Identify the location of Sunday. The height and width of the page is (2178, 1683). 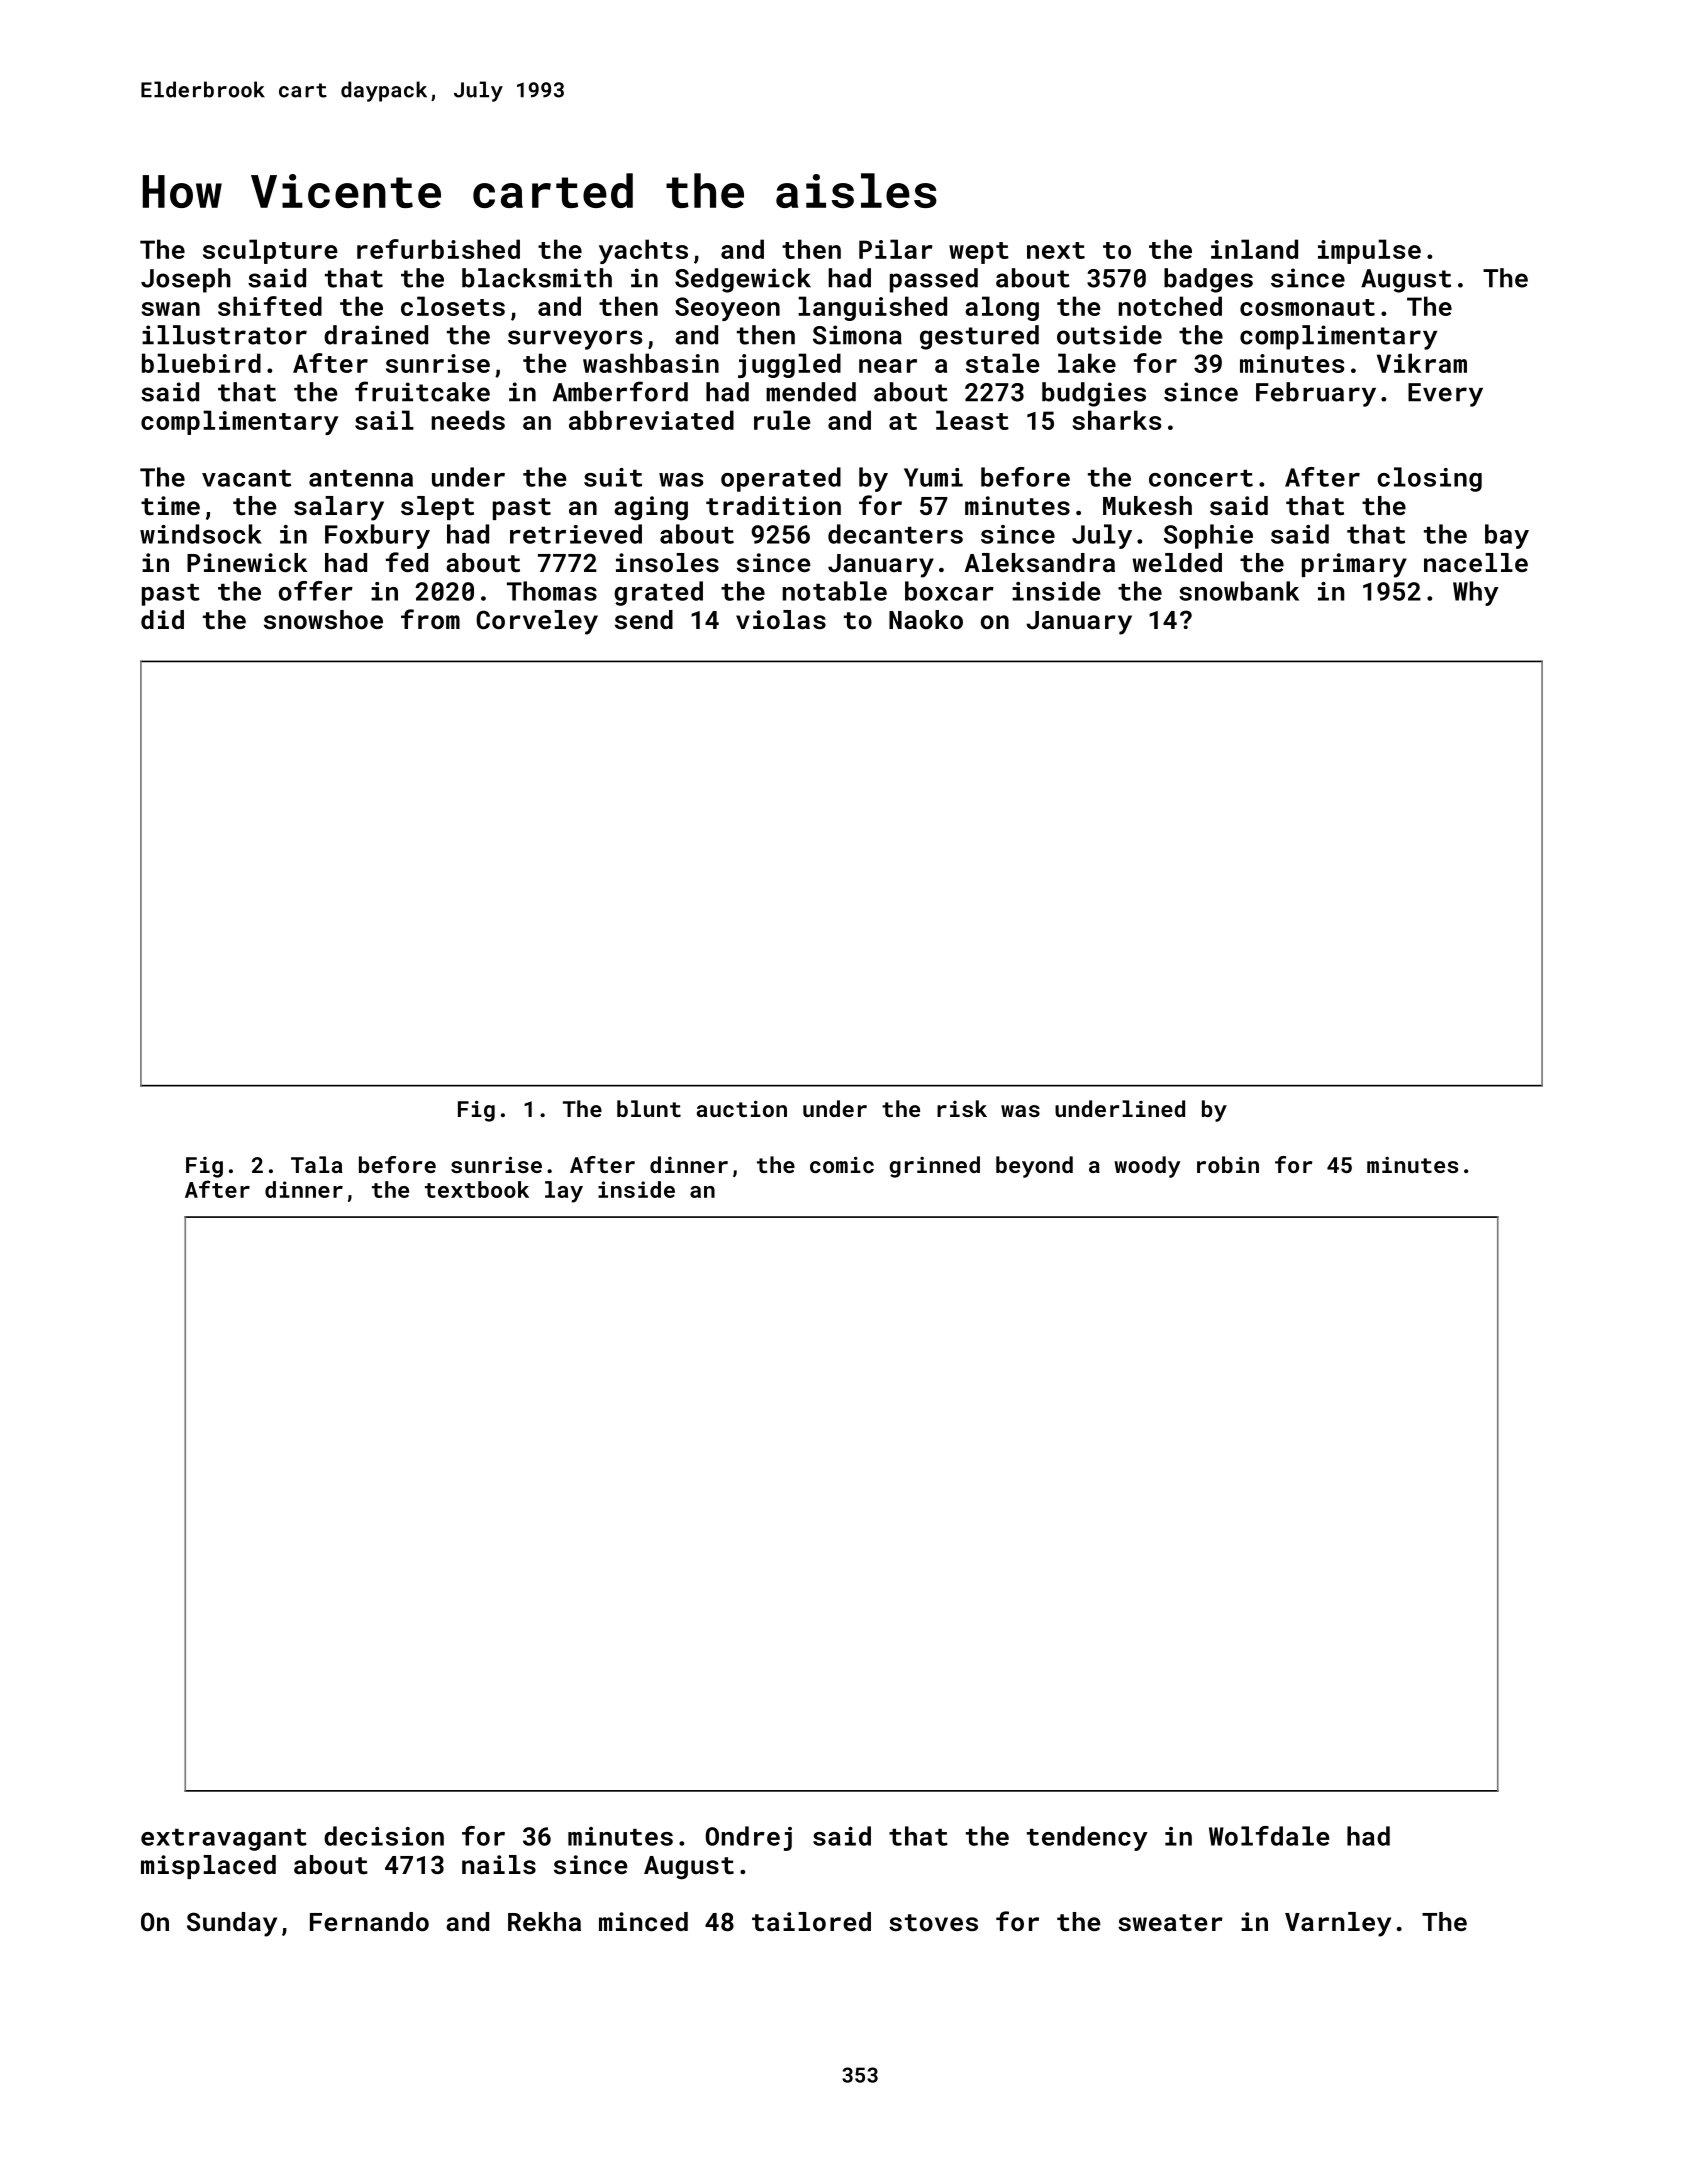
(232, 1924).
